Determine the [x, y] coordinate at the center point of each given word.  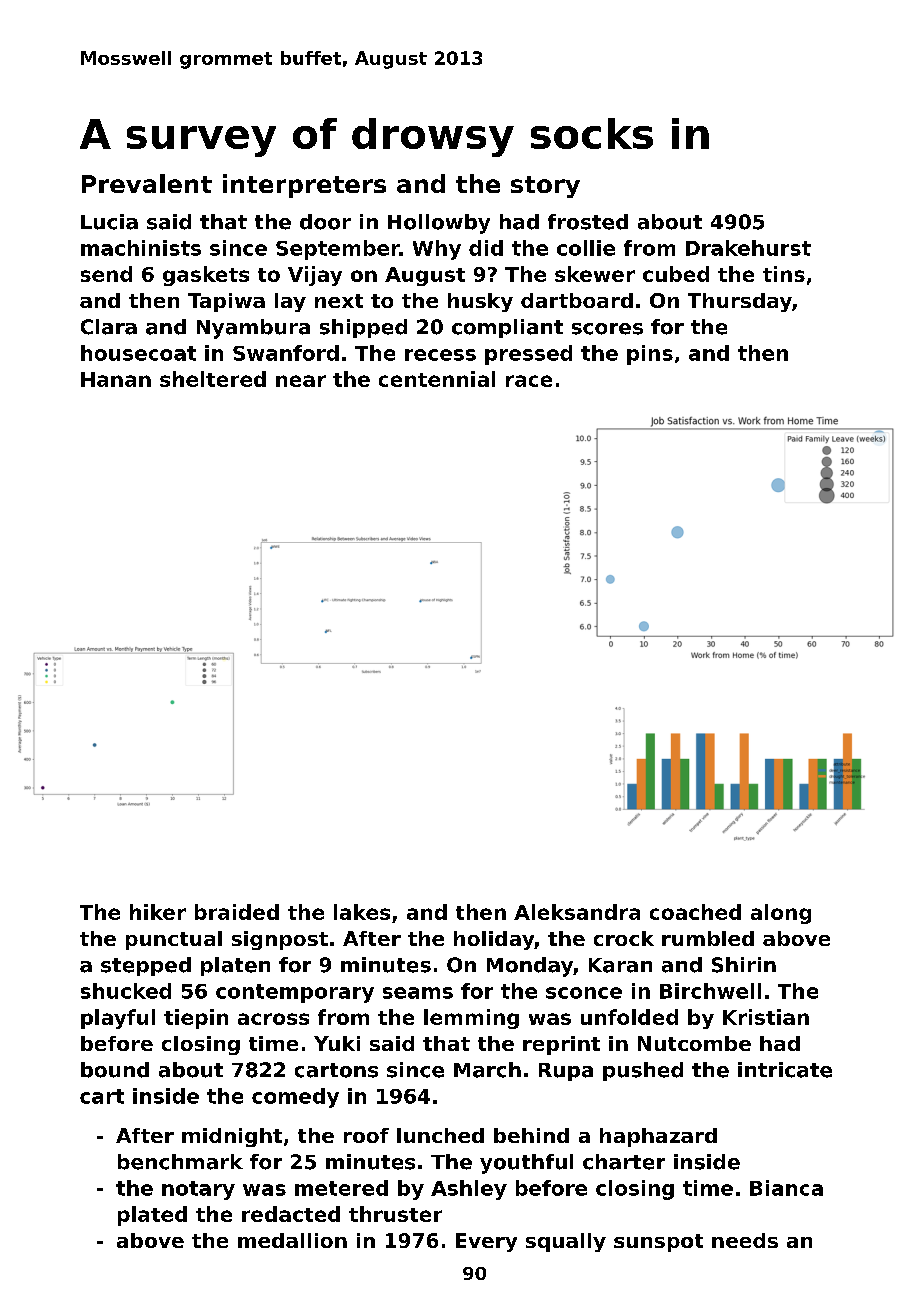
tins [784, 274]
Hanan [116, 379]
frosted [588, 222]
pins [650, 355]
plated [152, 1216]
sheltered [213, 379]
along [781, 914]
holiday [494, 940]
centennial [437, 379]
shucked [126, 991]
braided [237, 912]
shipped [363, 328]
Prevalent [147, 183]
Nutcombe [694, 1043]
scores [607, 329]
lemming [471, 1019]
